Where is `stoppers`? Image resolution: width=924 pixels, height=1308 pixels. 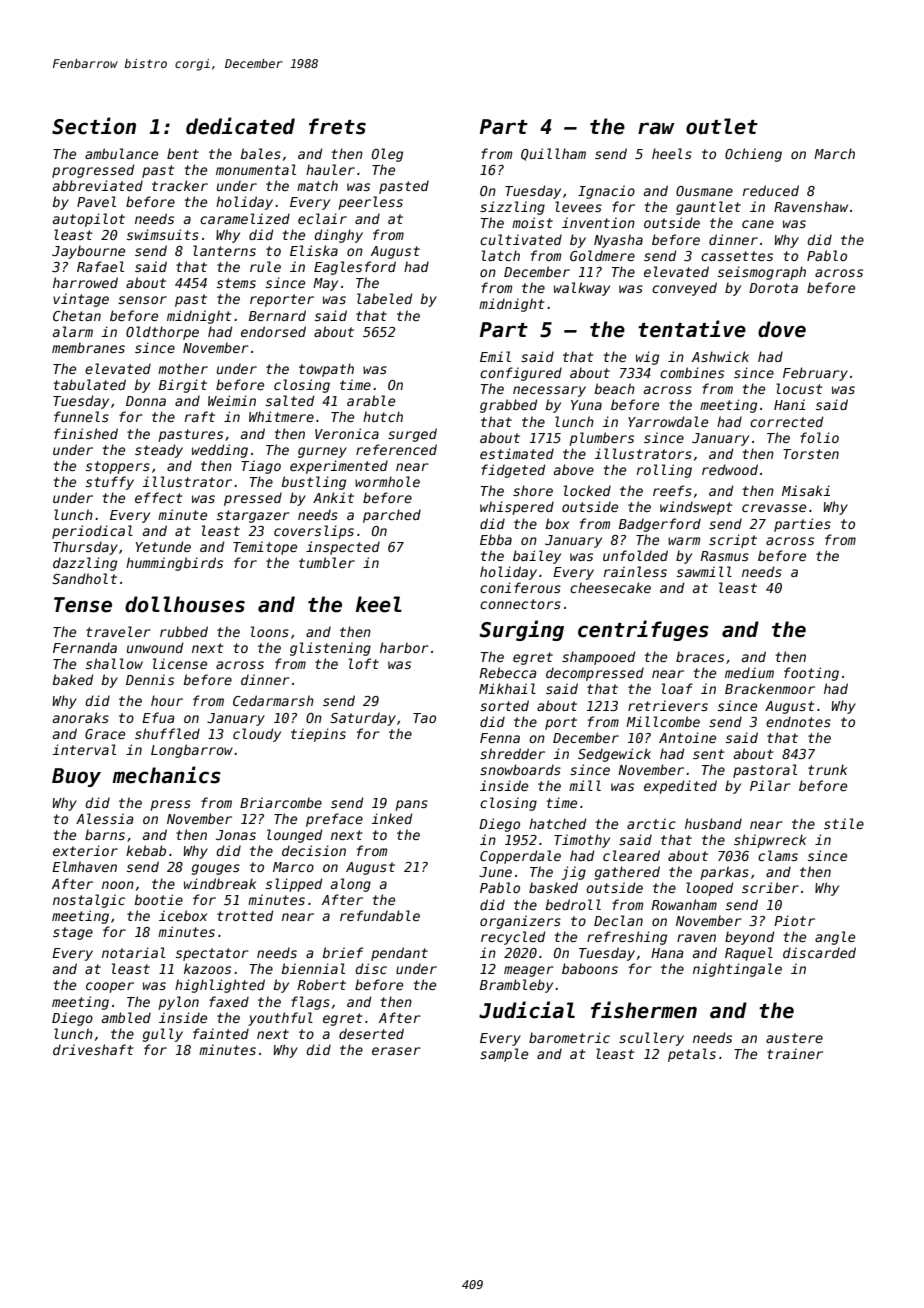
stoppers is located at coordinates (118, 467).
